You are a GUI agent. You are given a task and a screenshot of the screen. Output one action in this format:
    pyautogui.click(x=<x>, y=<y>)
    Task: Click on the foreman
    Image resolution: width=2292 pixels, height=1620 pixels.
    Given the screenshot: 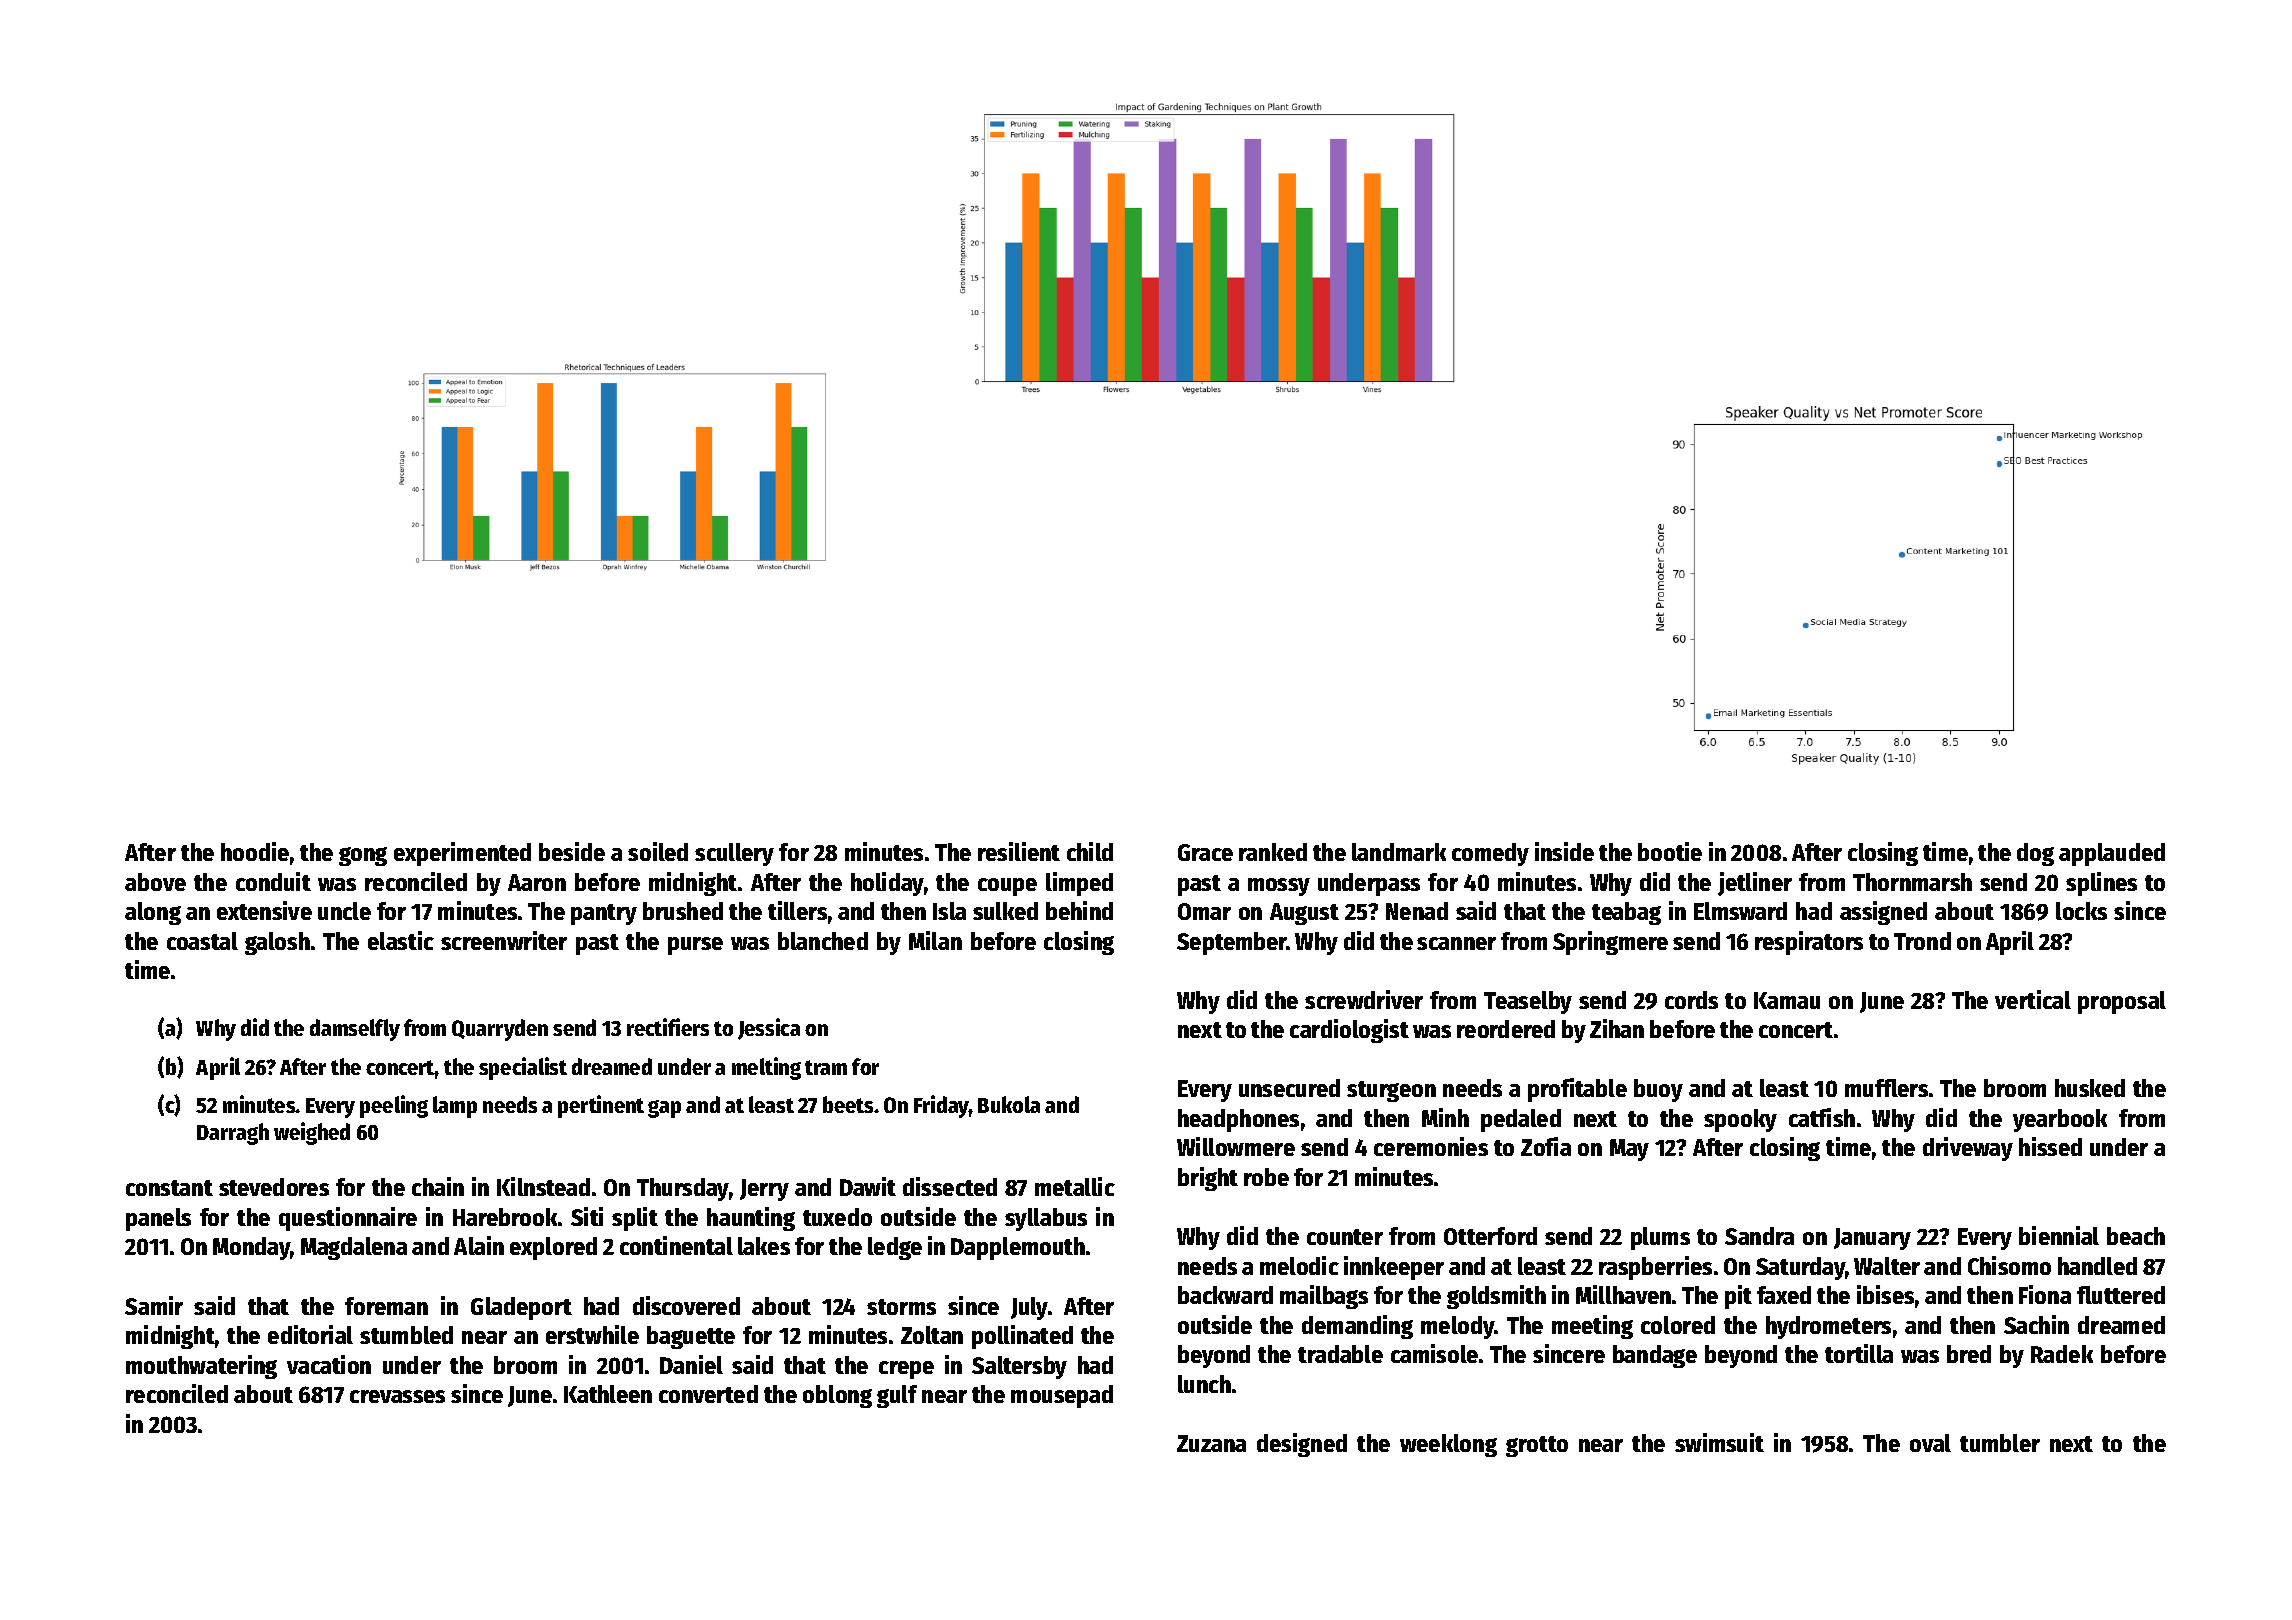 What is the action you would take?
    pyautogui.click(x=386, y=1306)
